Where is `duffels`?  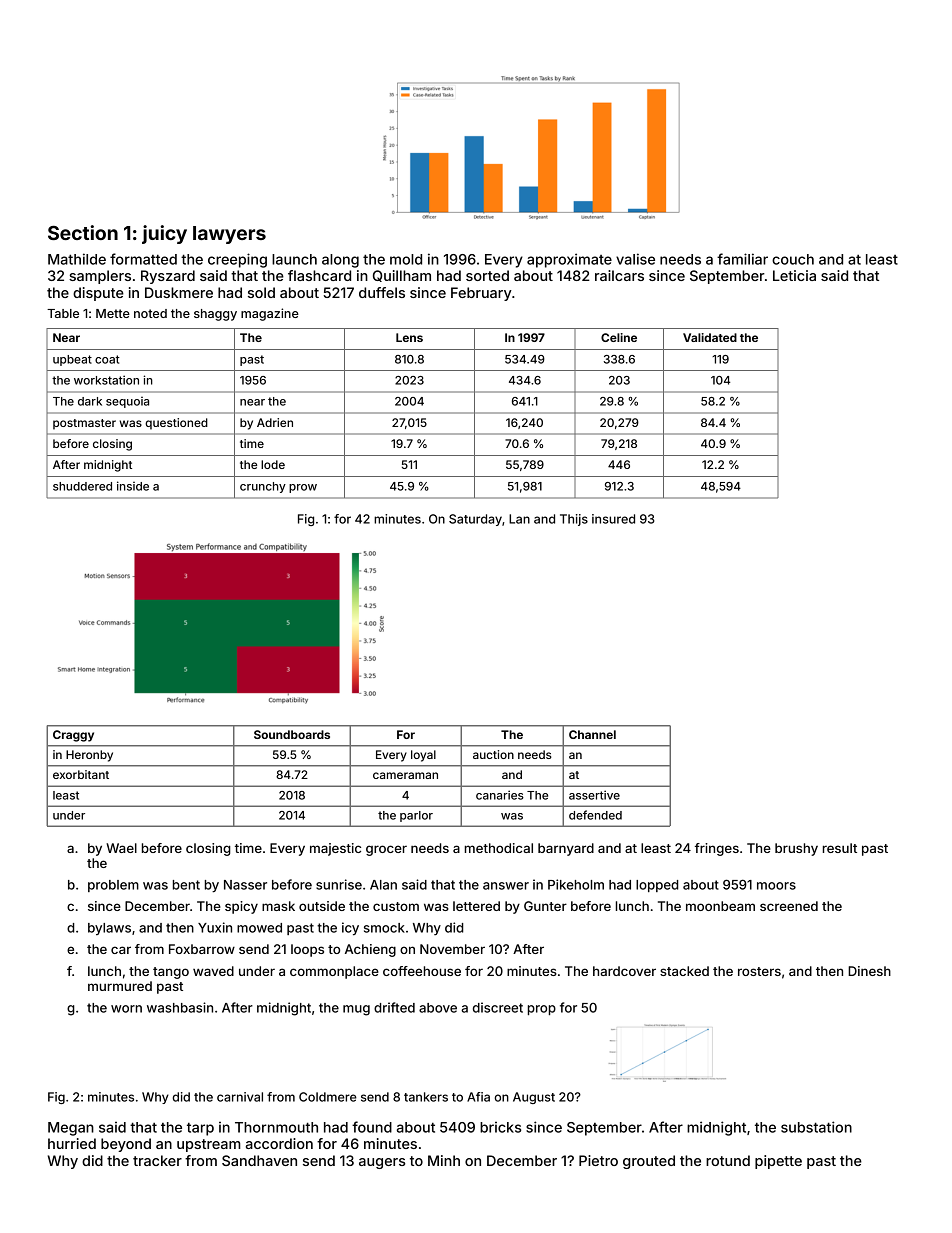 duffels is located at coordinates (382, 292).
